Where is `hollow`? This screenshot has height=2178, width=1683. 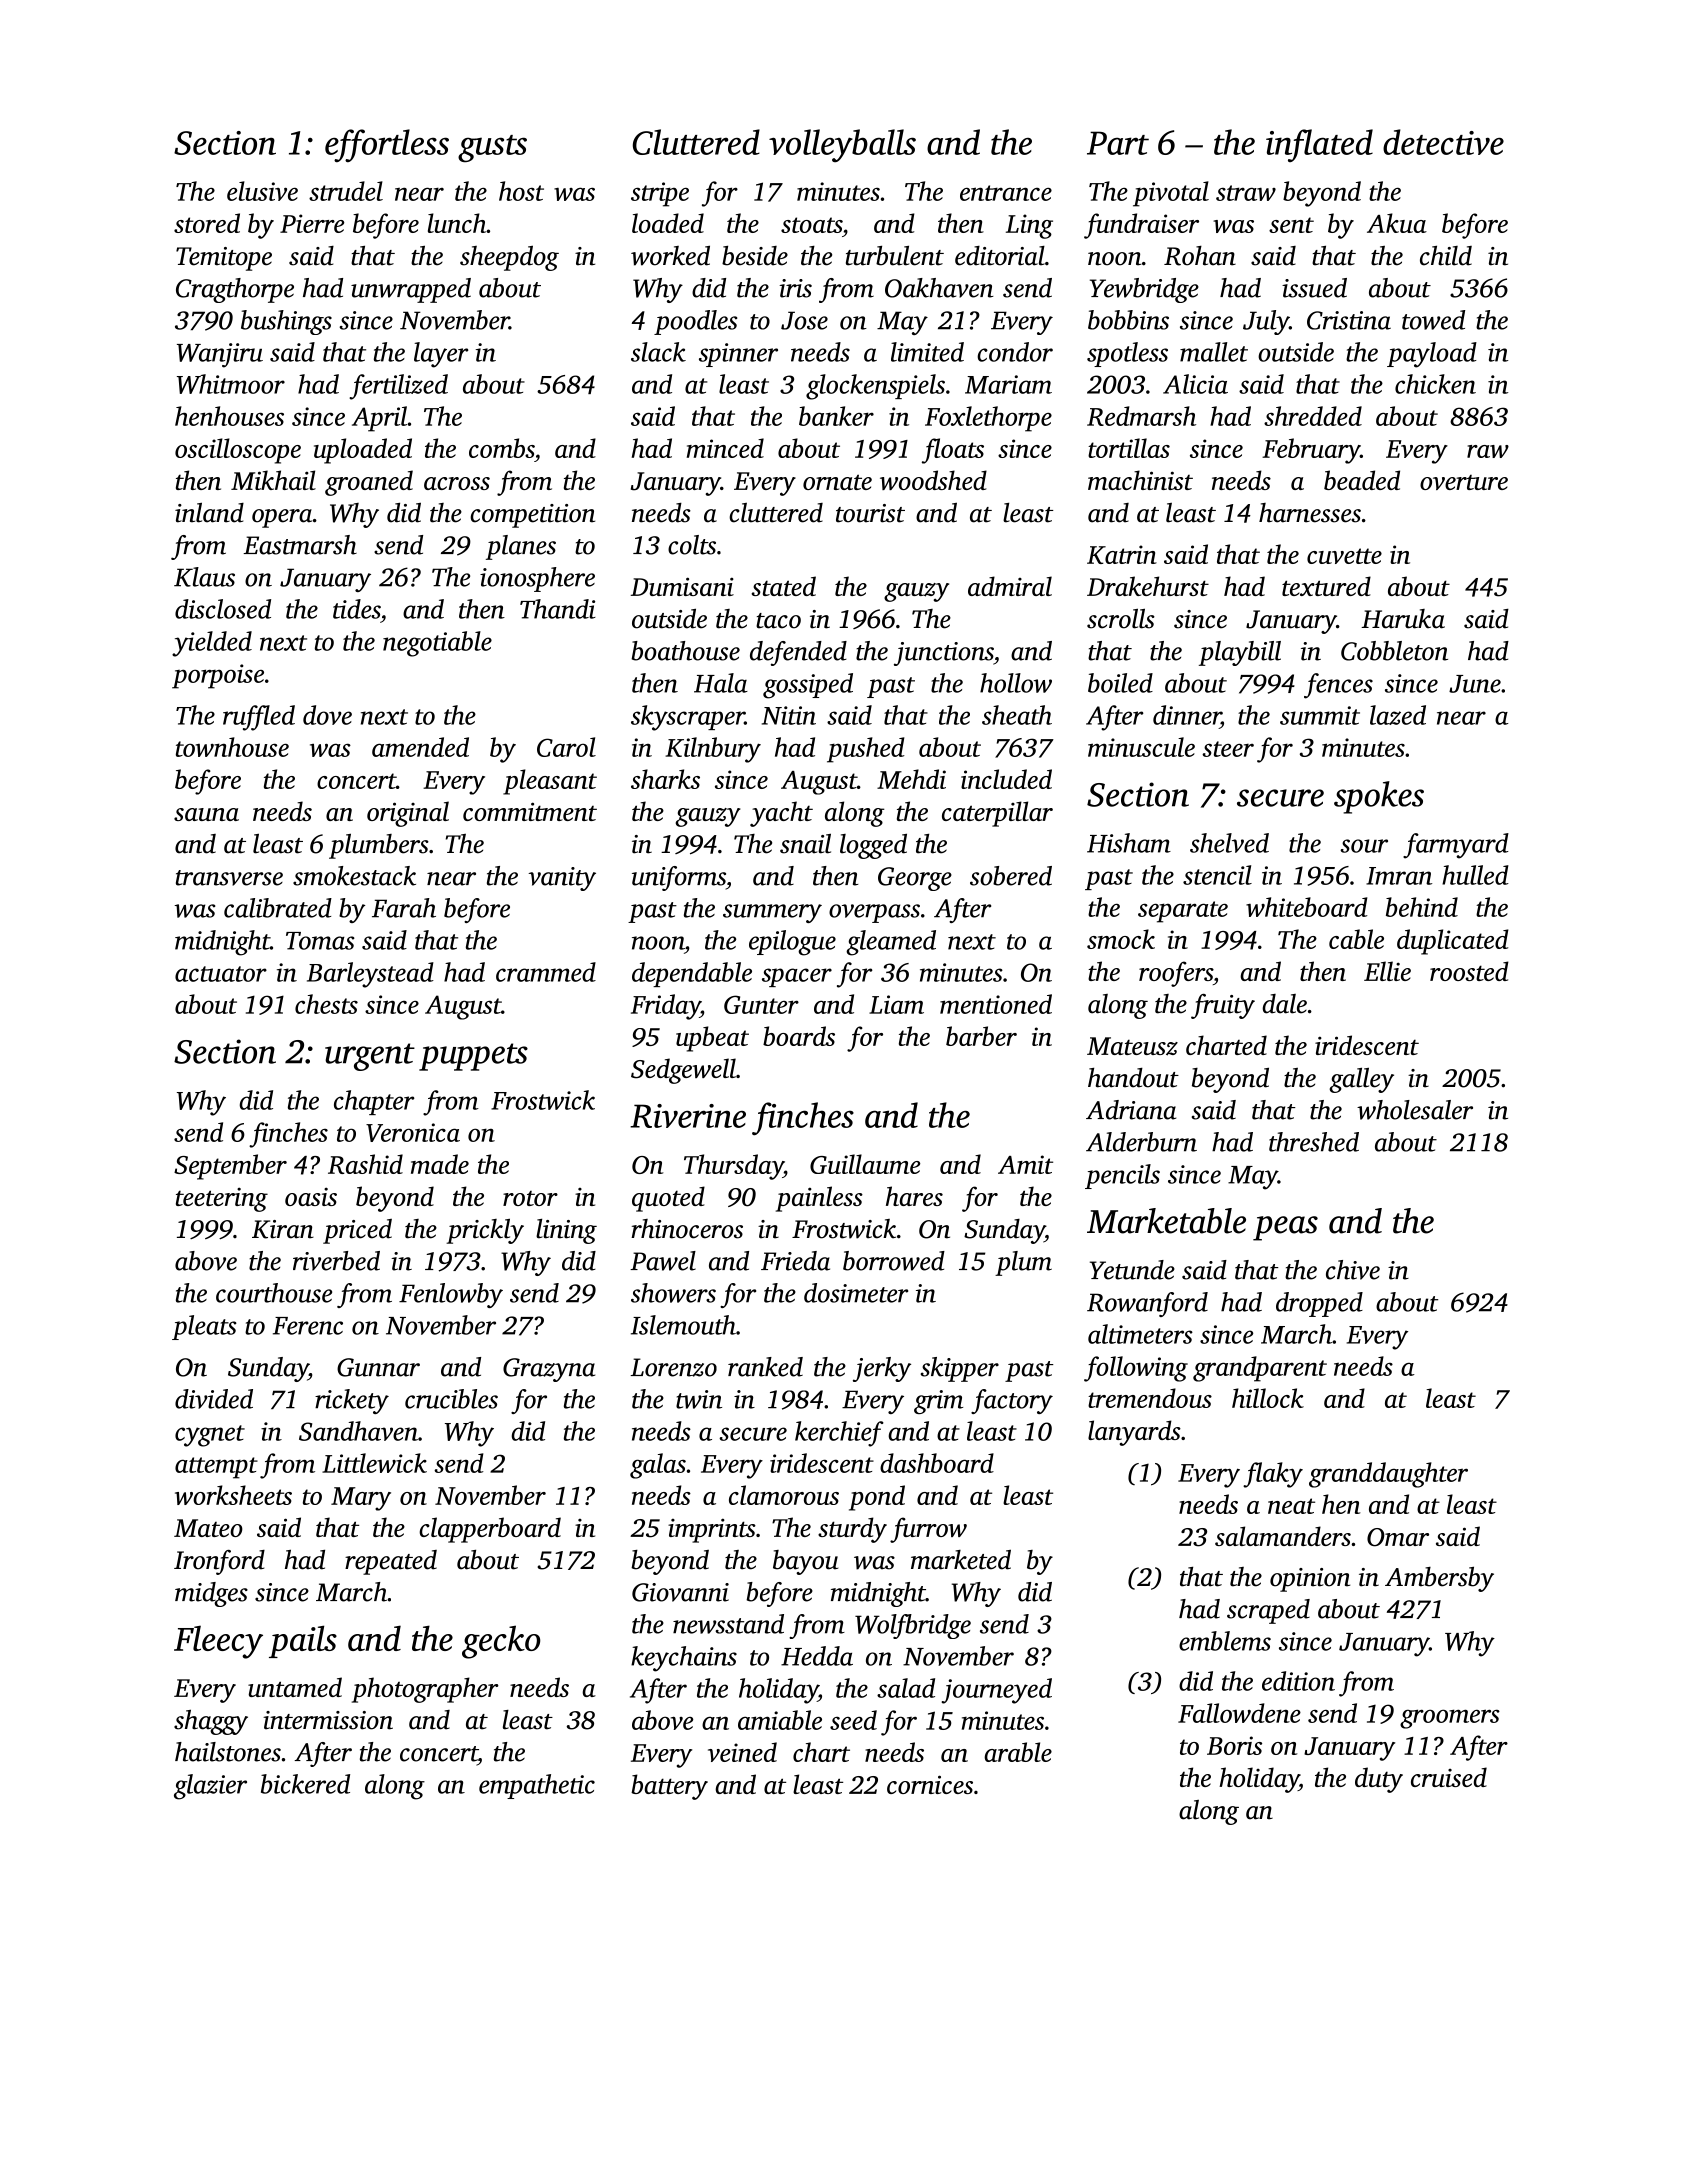 hollow is located at coordinates (1016, 683).
